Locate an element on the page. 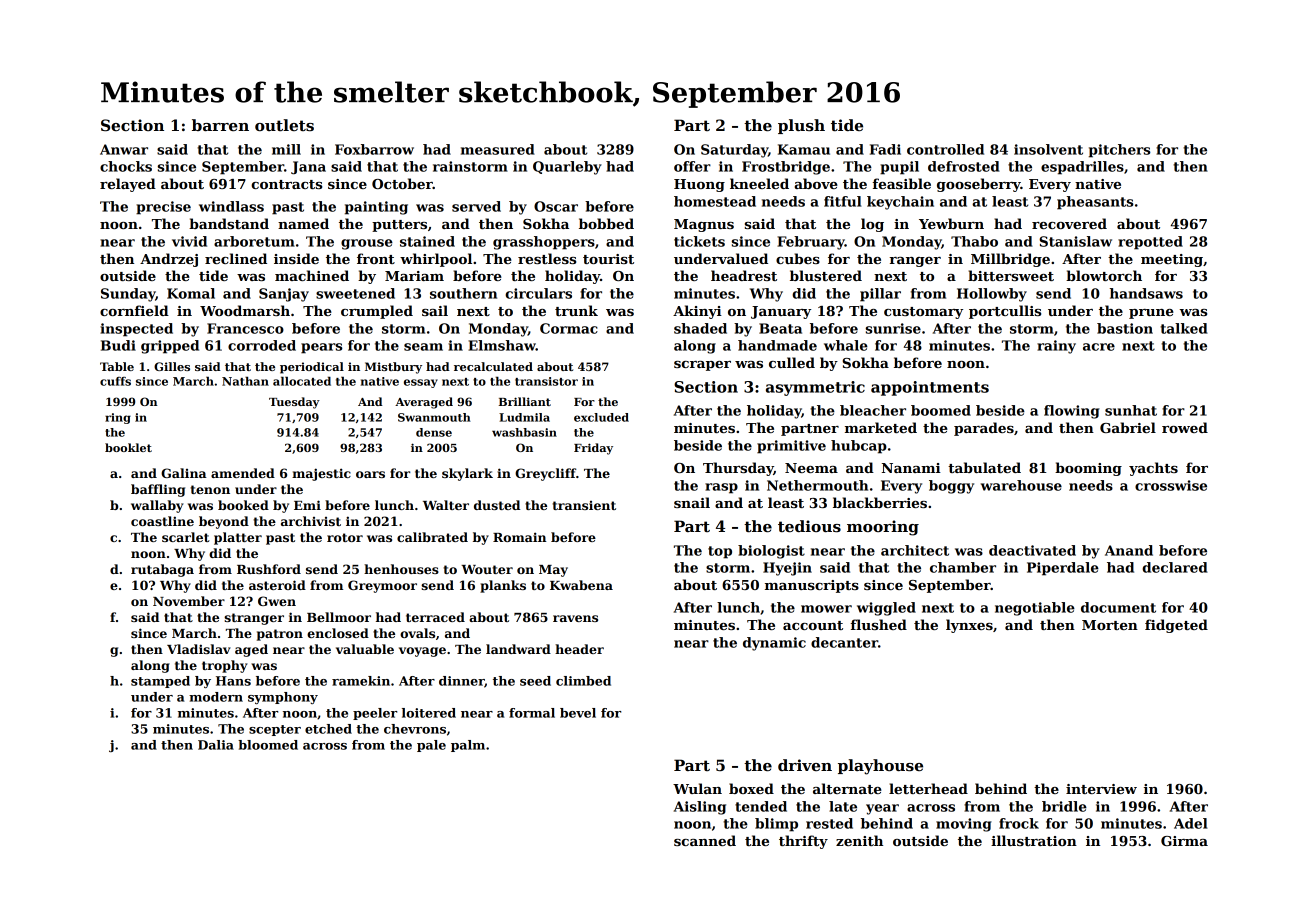 This image has height=924, width=1308. Dalia is located at coordinates (216, 745).
